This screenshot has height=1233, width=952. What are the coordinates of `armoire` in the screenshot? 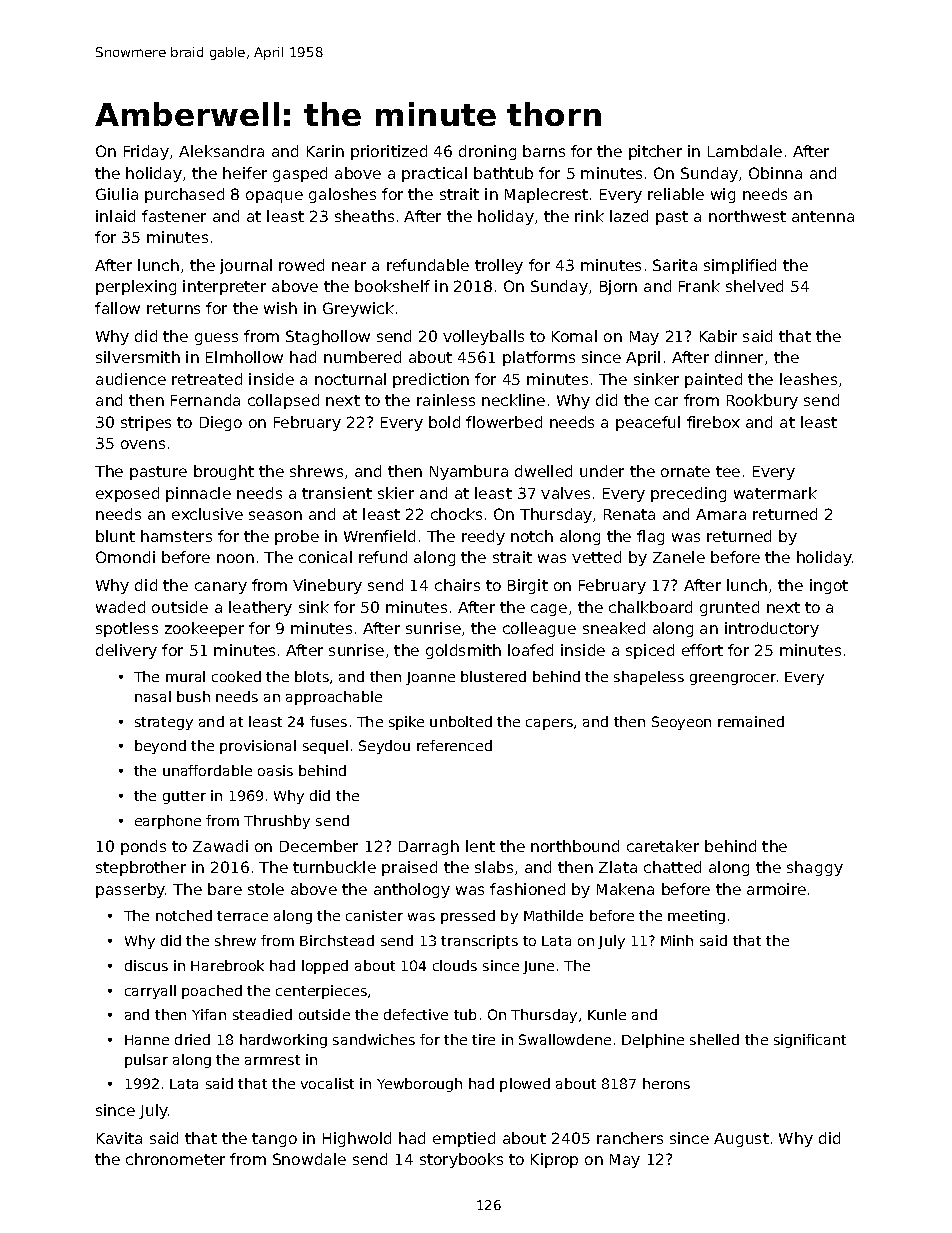 It's located at (776, 889).
